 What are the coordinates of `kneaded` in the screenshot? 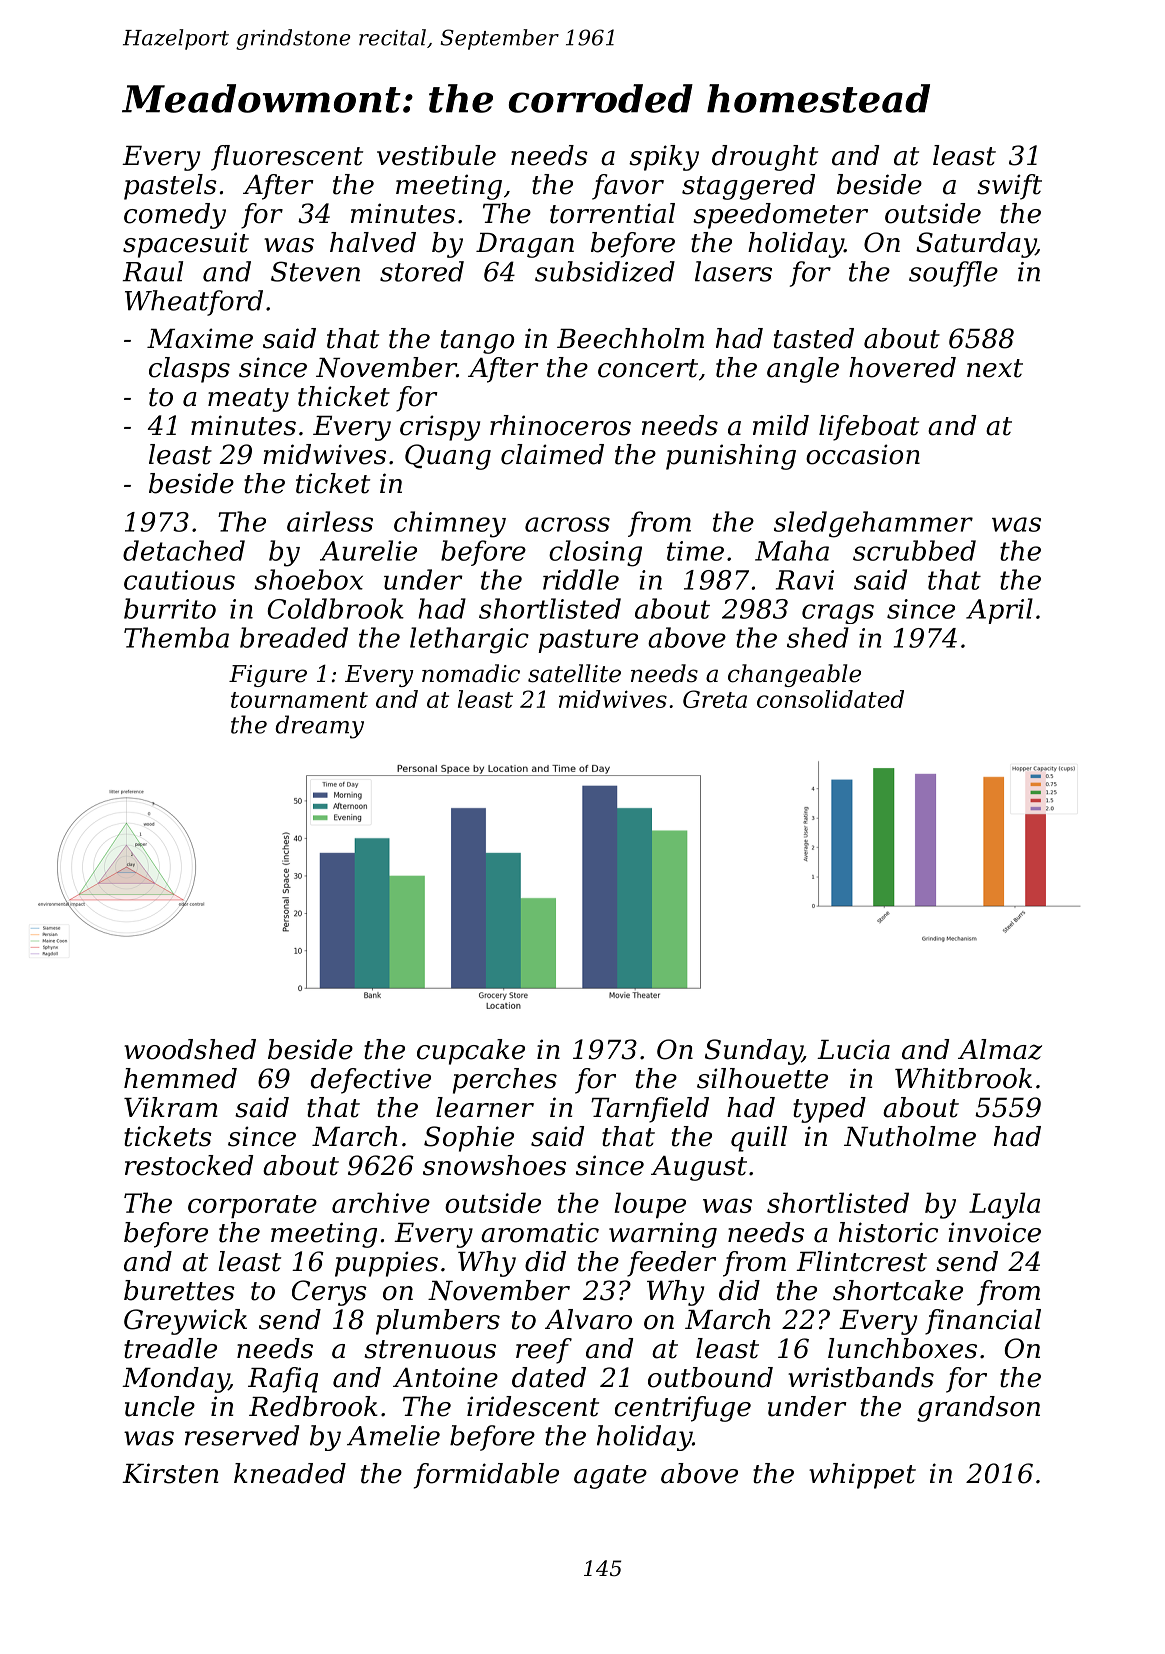 It's located at (290, 1473).
